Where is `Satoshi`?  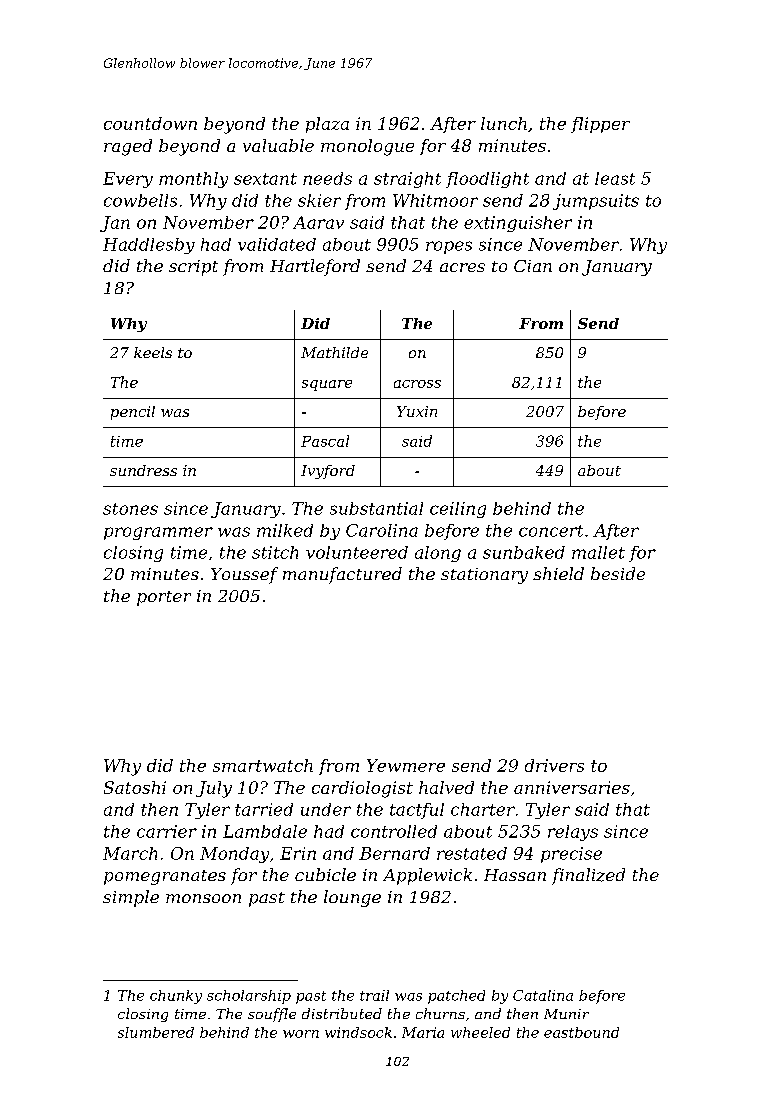
Satoshi is located at coordinates (135, 787).
